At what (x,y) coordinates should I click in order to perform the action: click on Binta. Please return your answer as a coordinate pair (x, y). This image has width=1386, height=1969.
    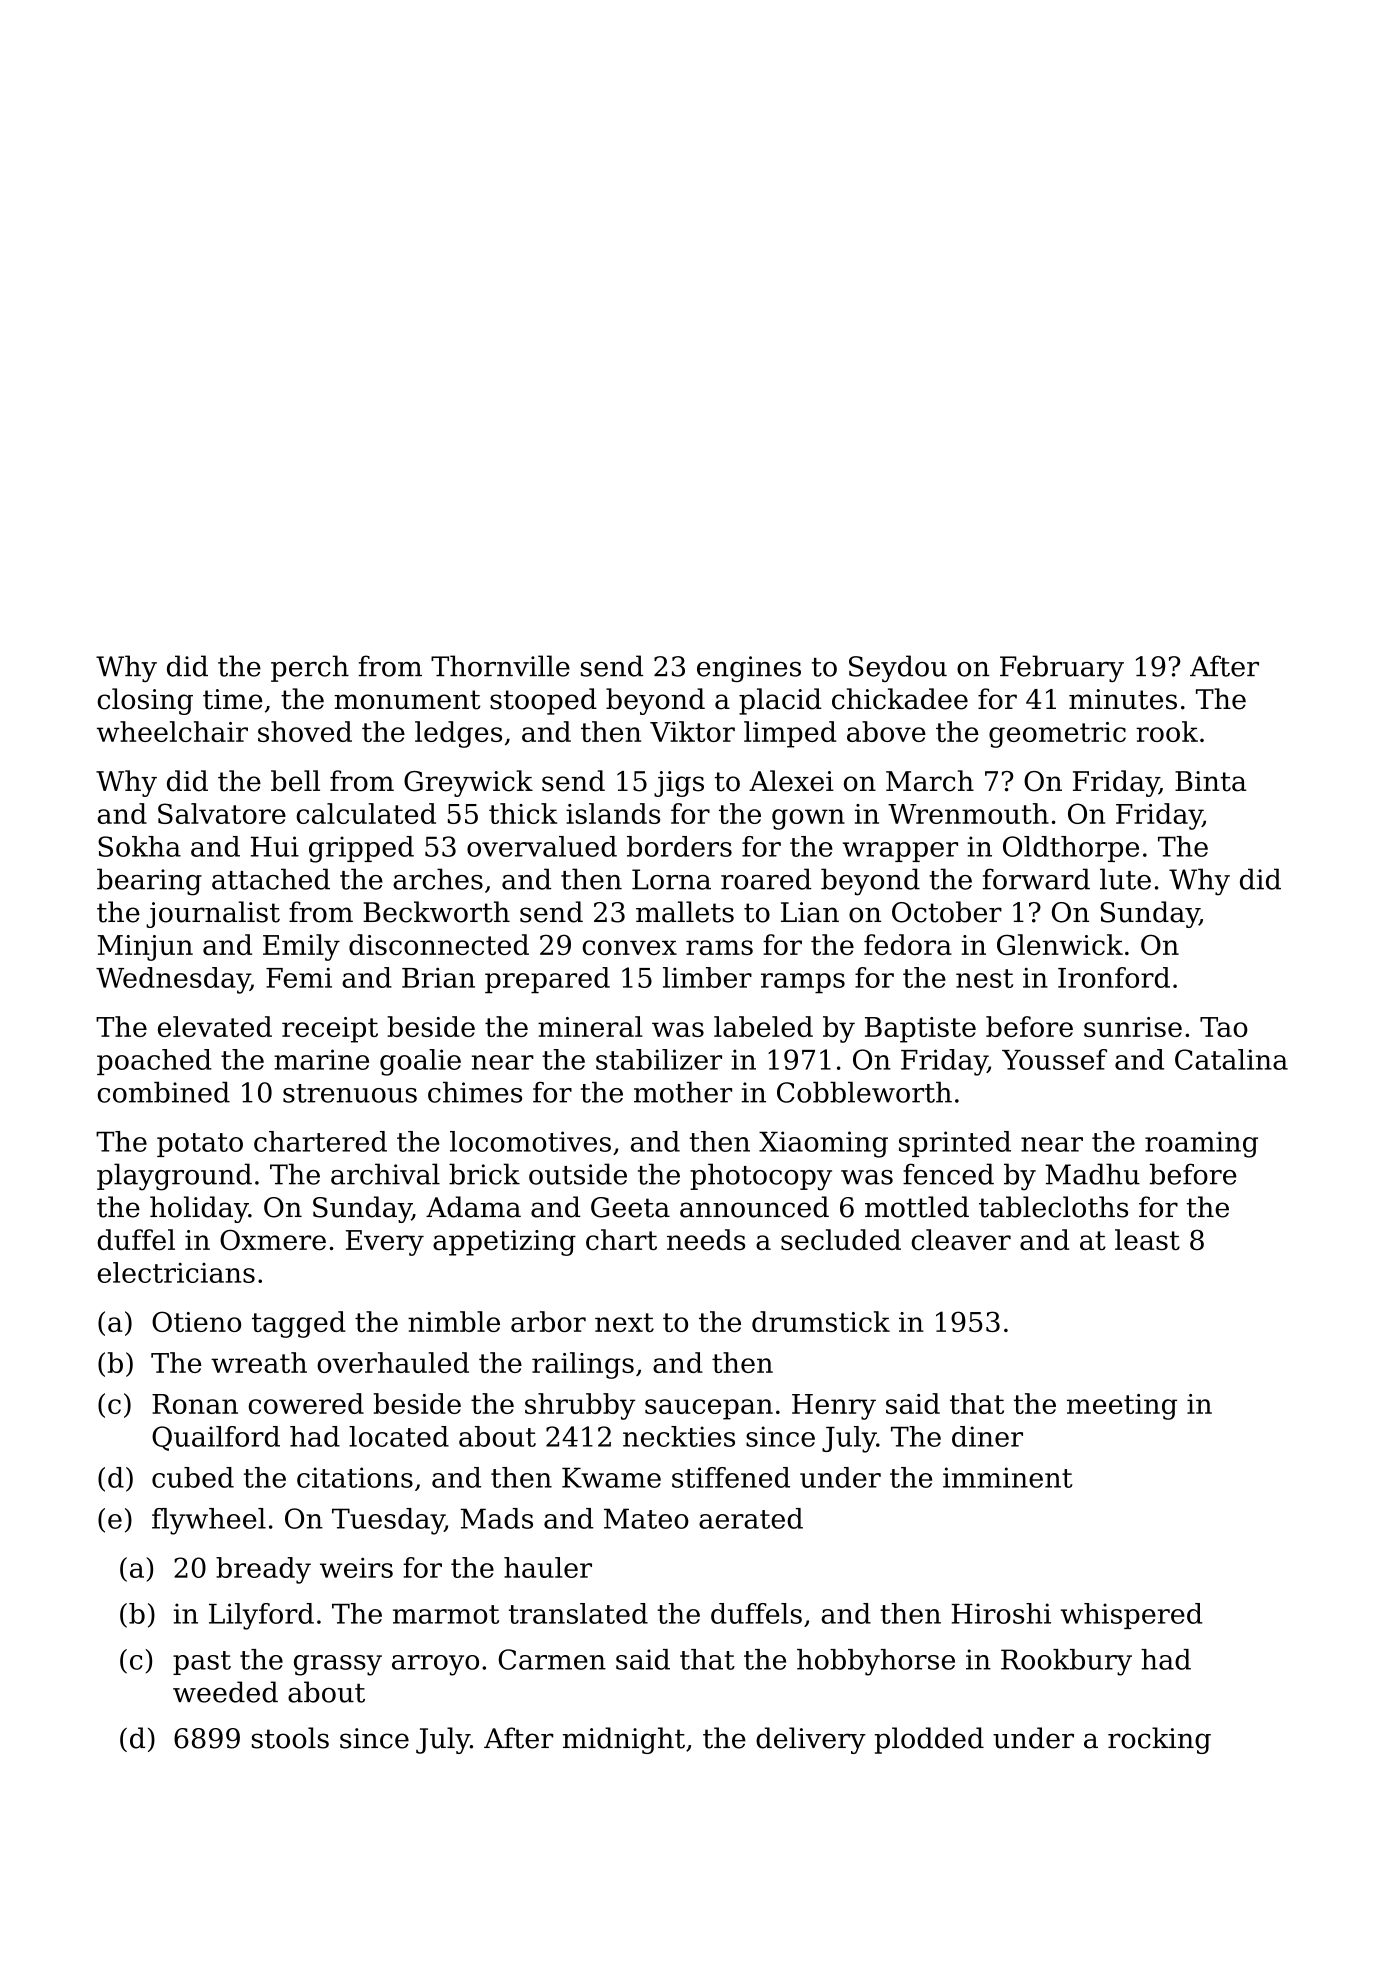
    Looking at the image, I should click on (1211, 781).
